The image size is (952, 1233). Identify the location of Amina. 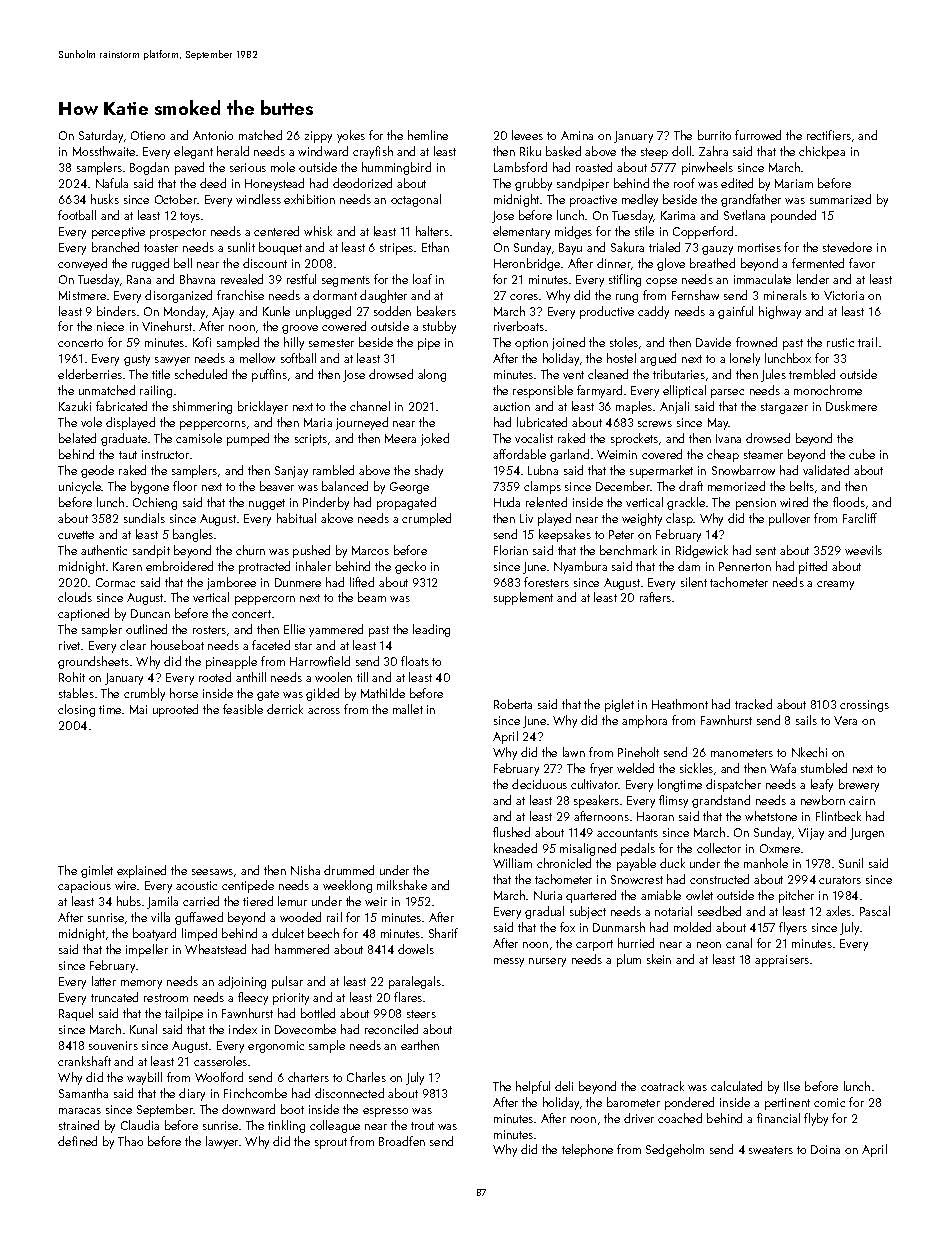
(577, 135).
